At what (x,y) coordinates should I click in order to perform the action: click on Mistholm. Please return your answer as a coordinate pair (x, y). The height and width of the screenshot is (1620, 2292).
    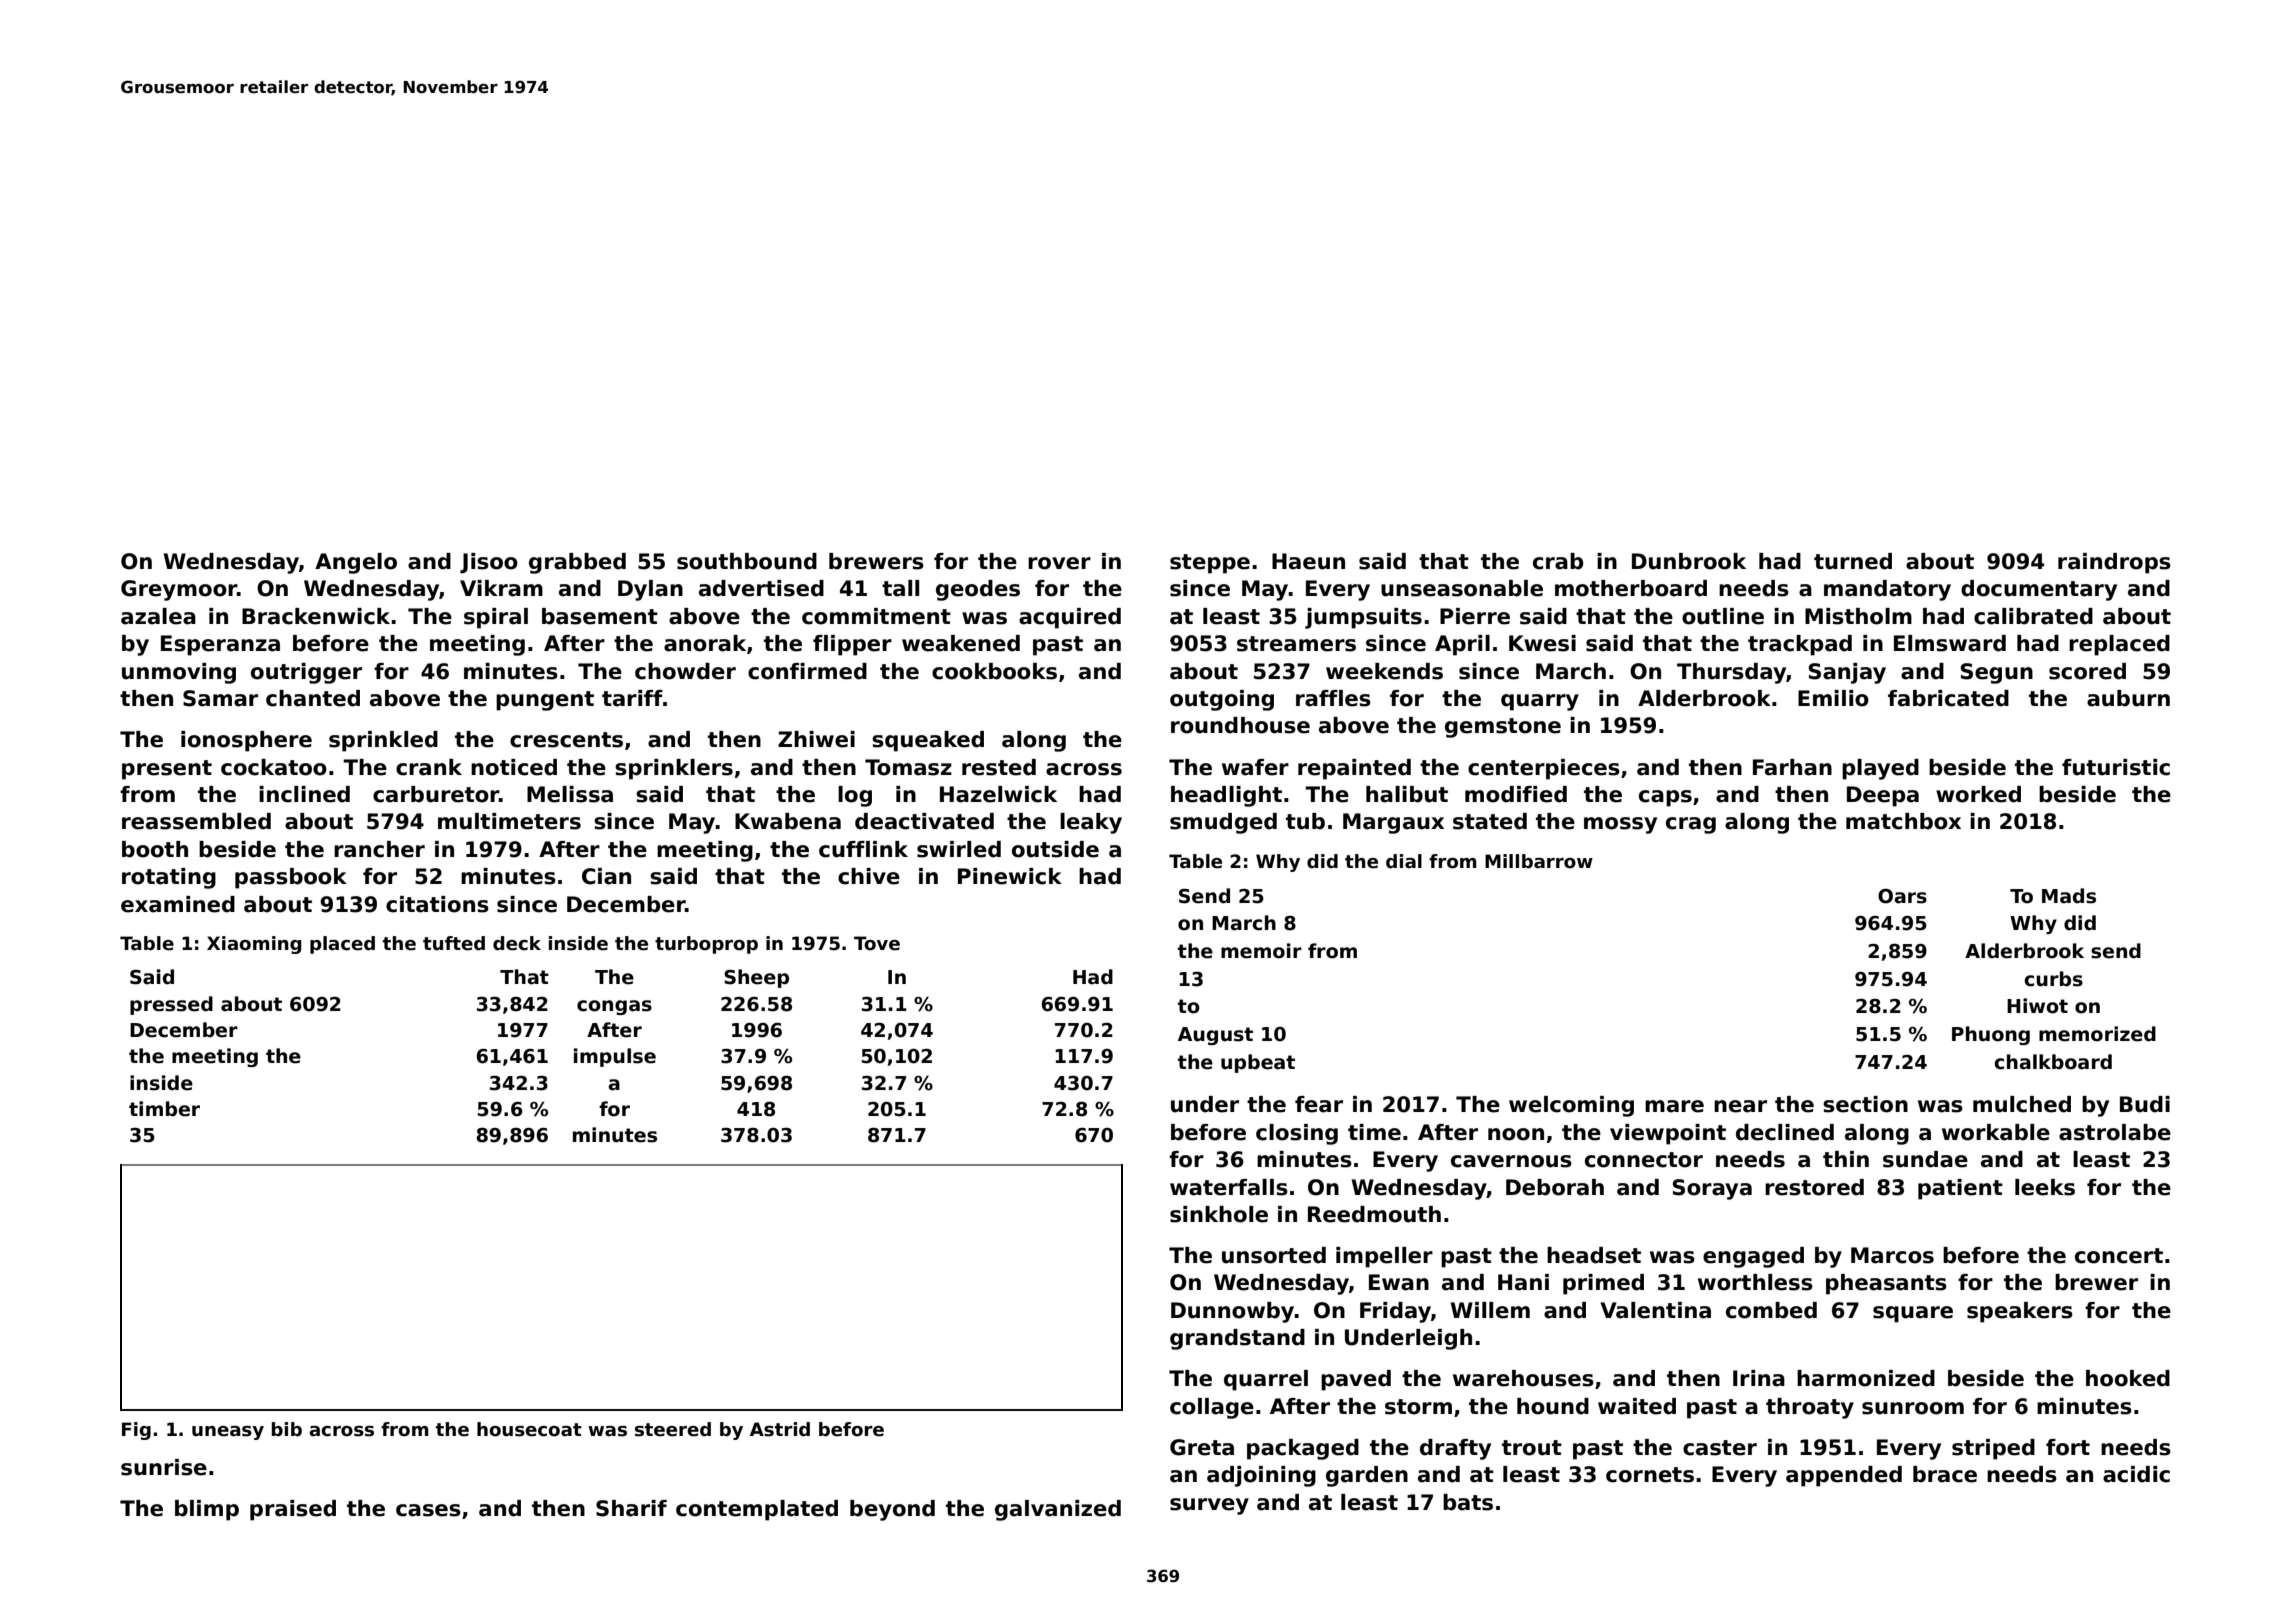
    Looking at the image, I should click on (1858, 616).
